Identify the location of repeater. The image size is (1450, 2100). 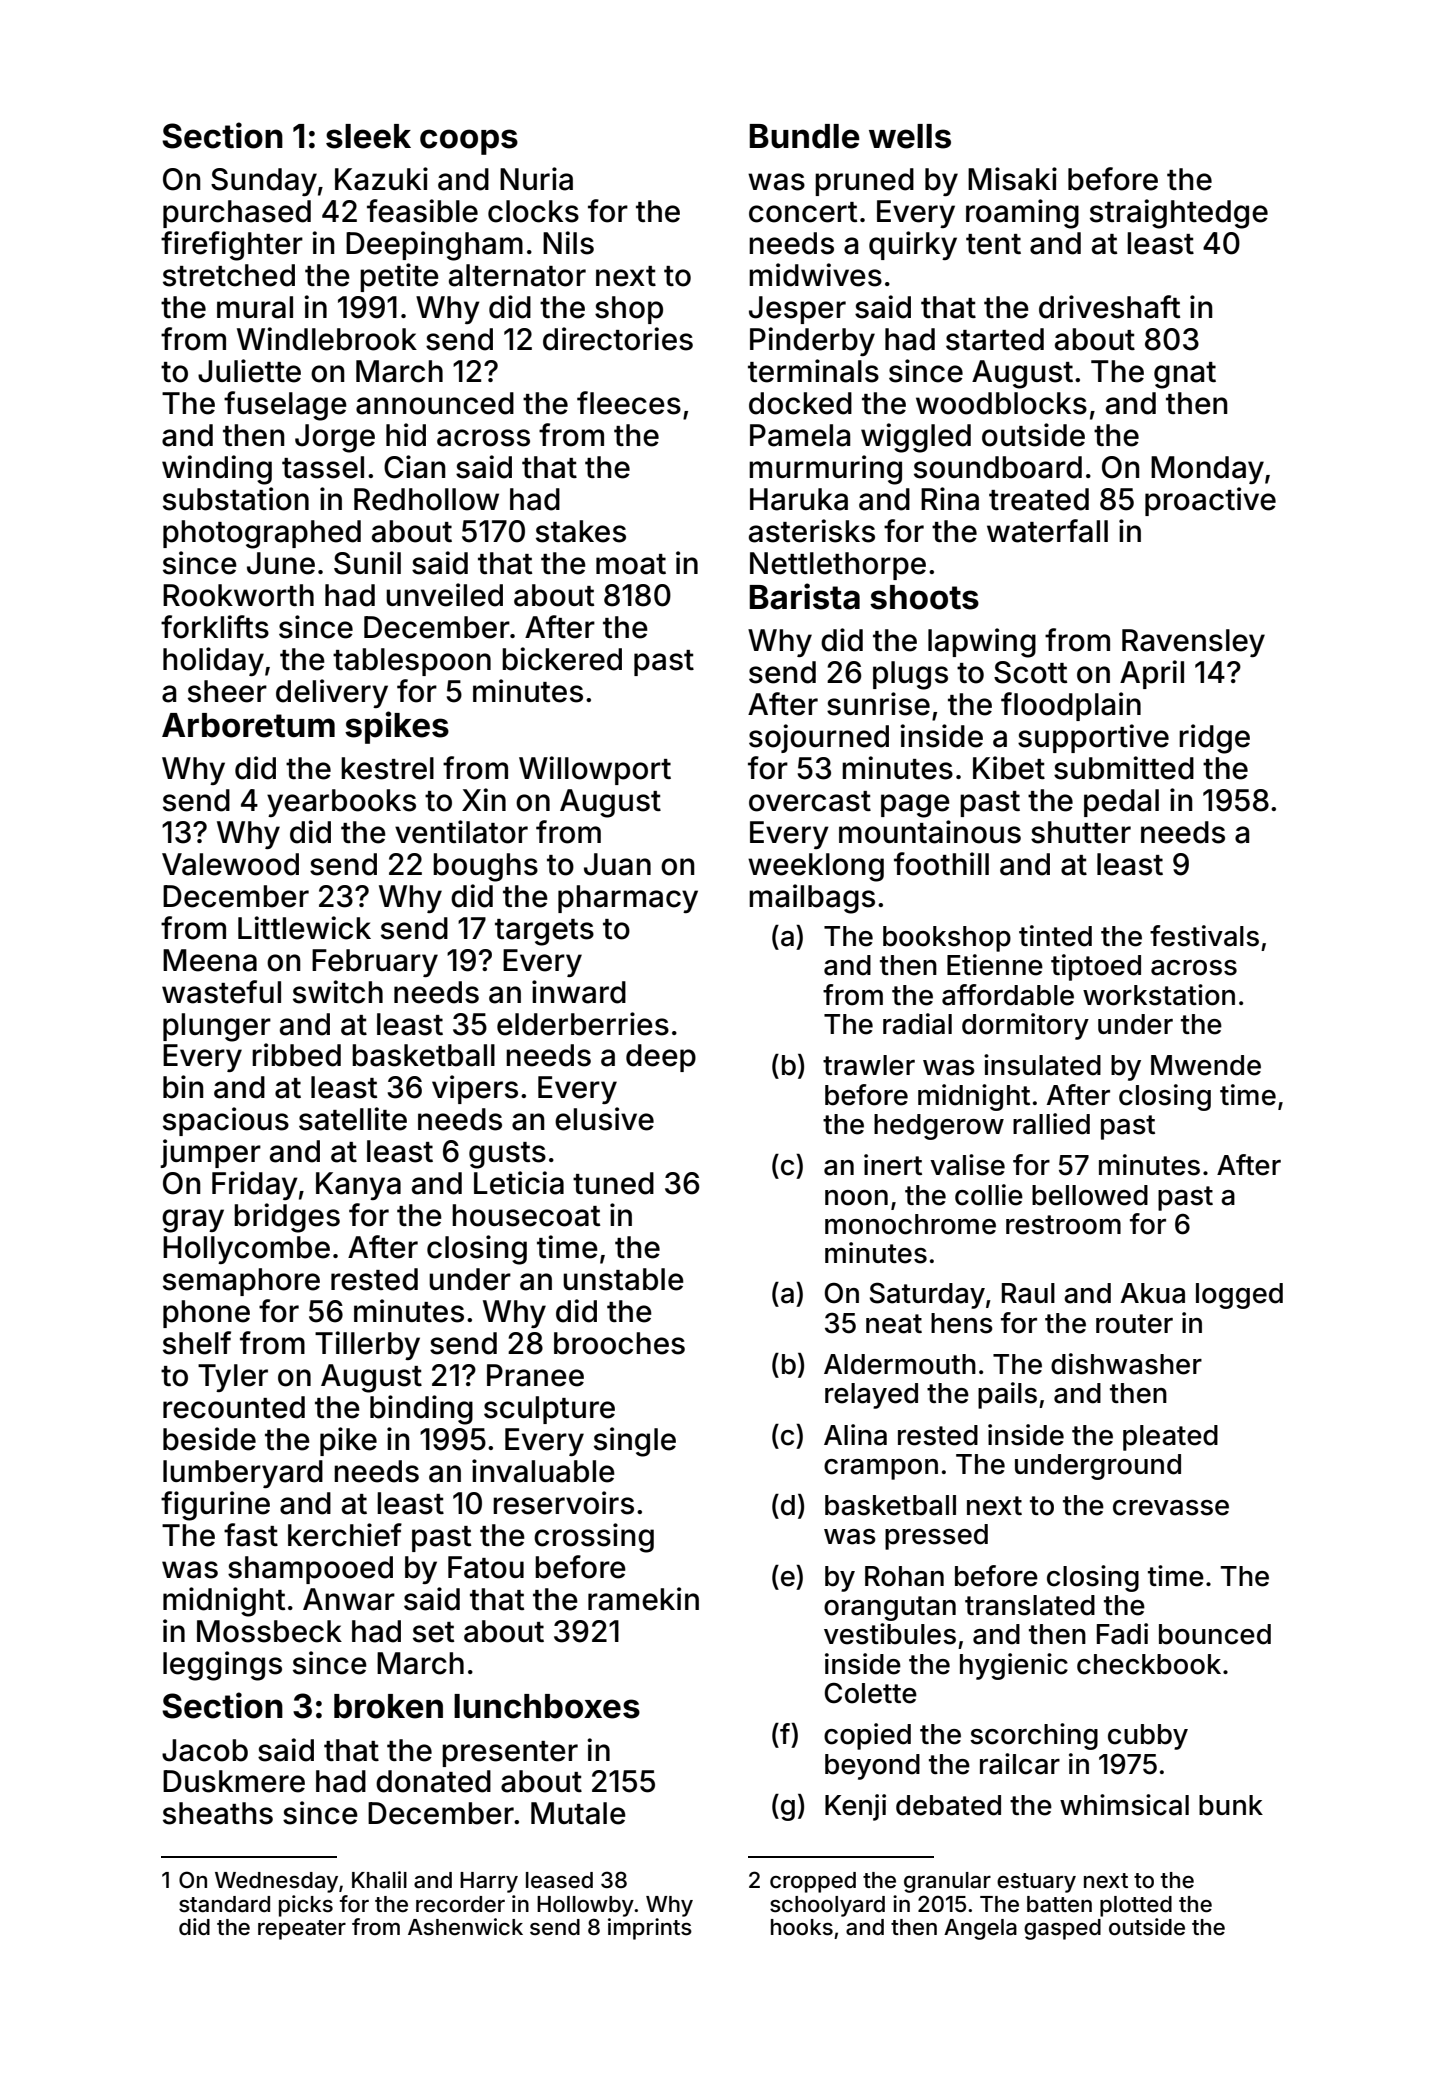
(302, 1930).
